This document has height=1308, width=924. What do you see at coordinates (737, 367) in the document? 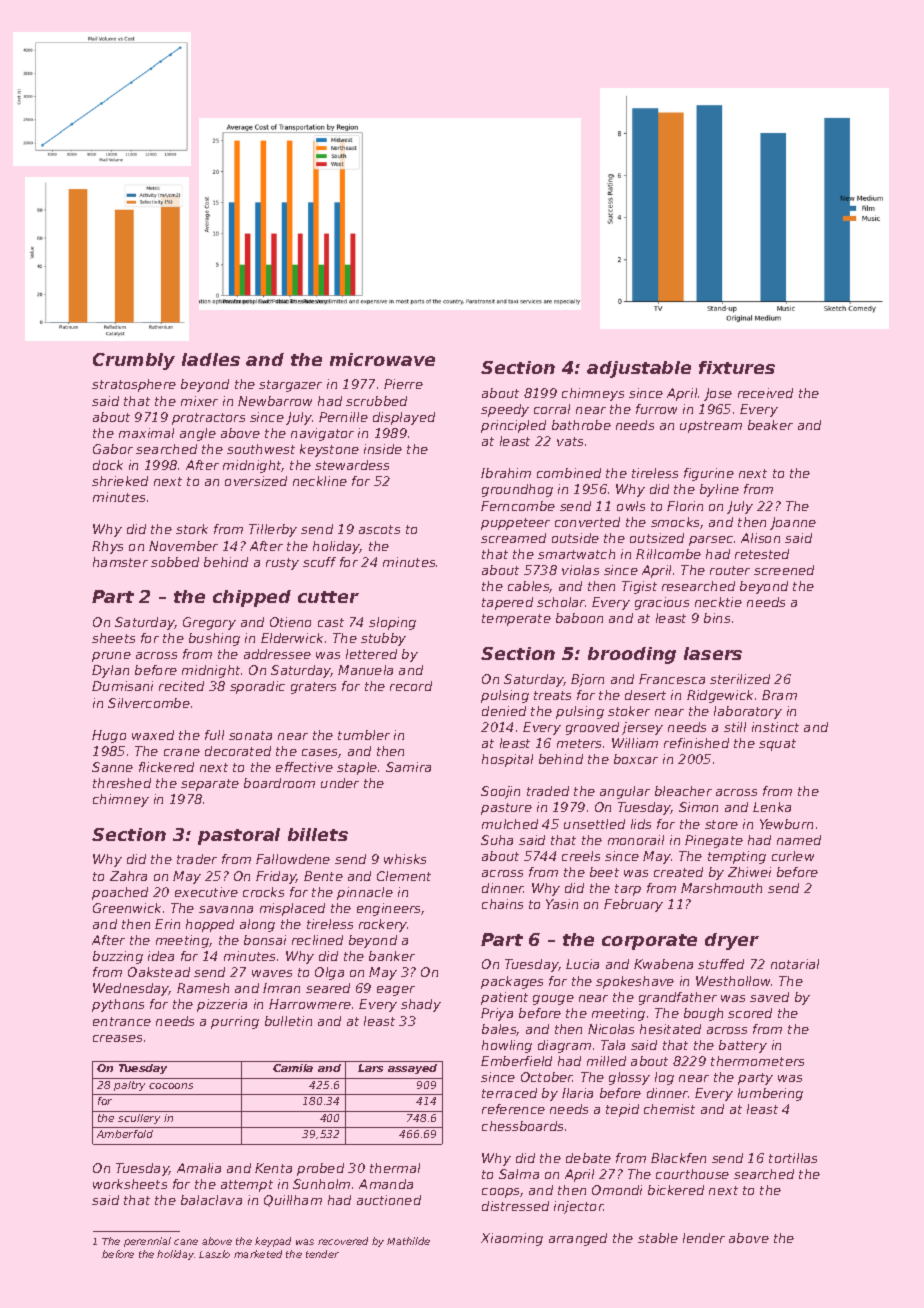
I see `fixtures` at bounding box center [737, 367].
